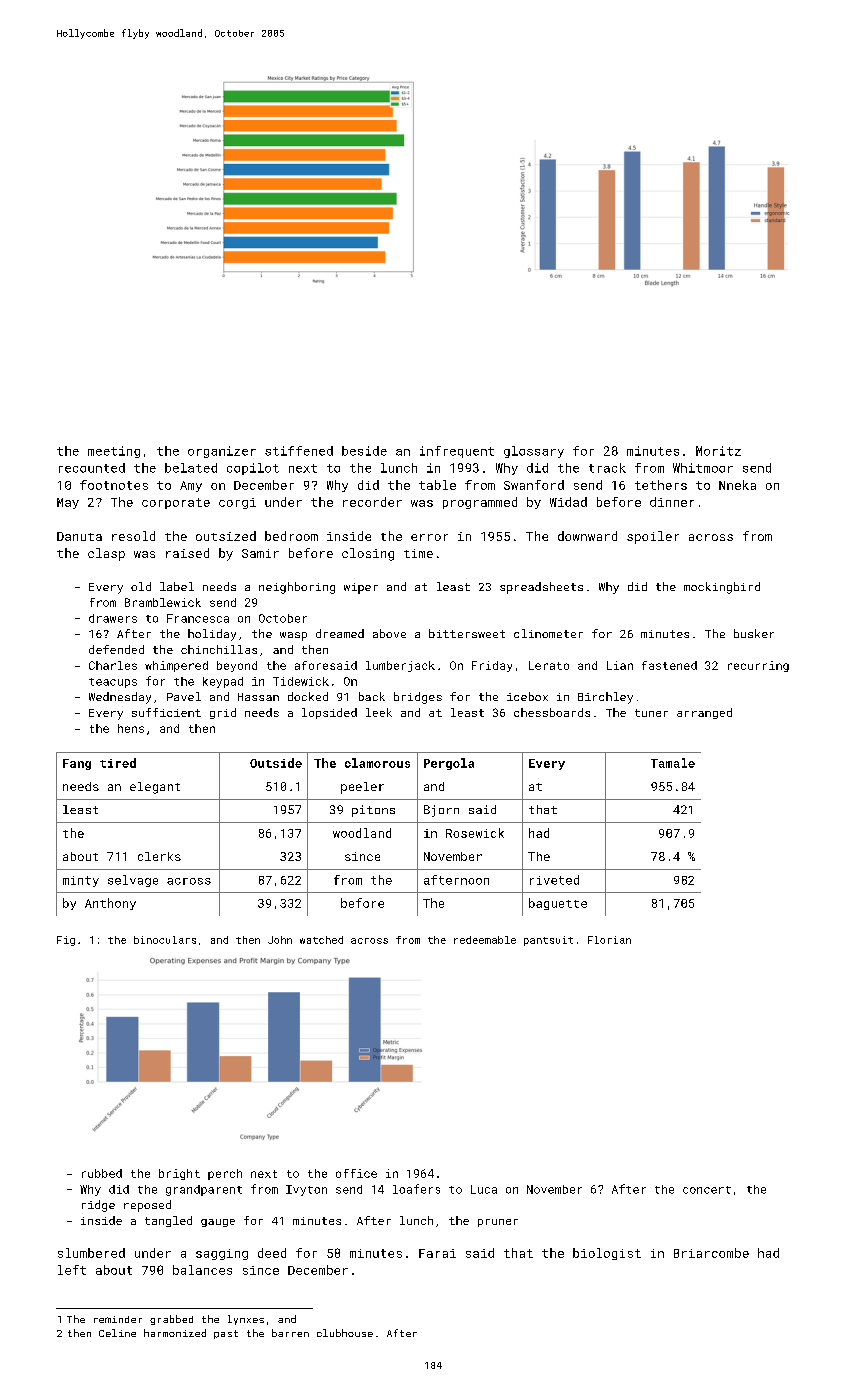 The width and height of the image is (849, 1400). Describe the element at coordinates (165, 940) in the image. I see `binoculars` at that location.
